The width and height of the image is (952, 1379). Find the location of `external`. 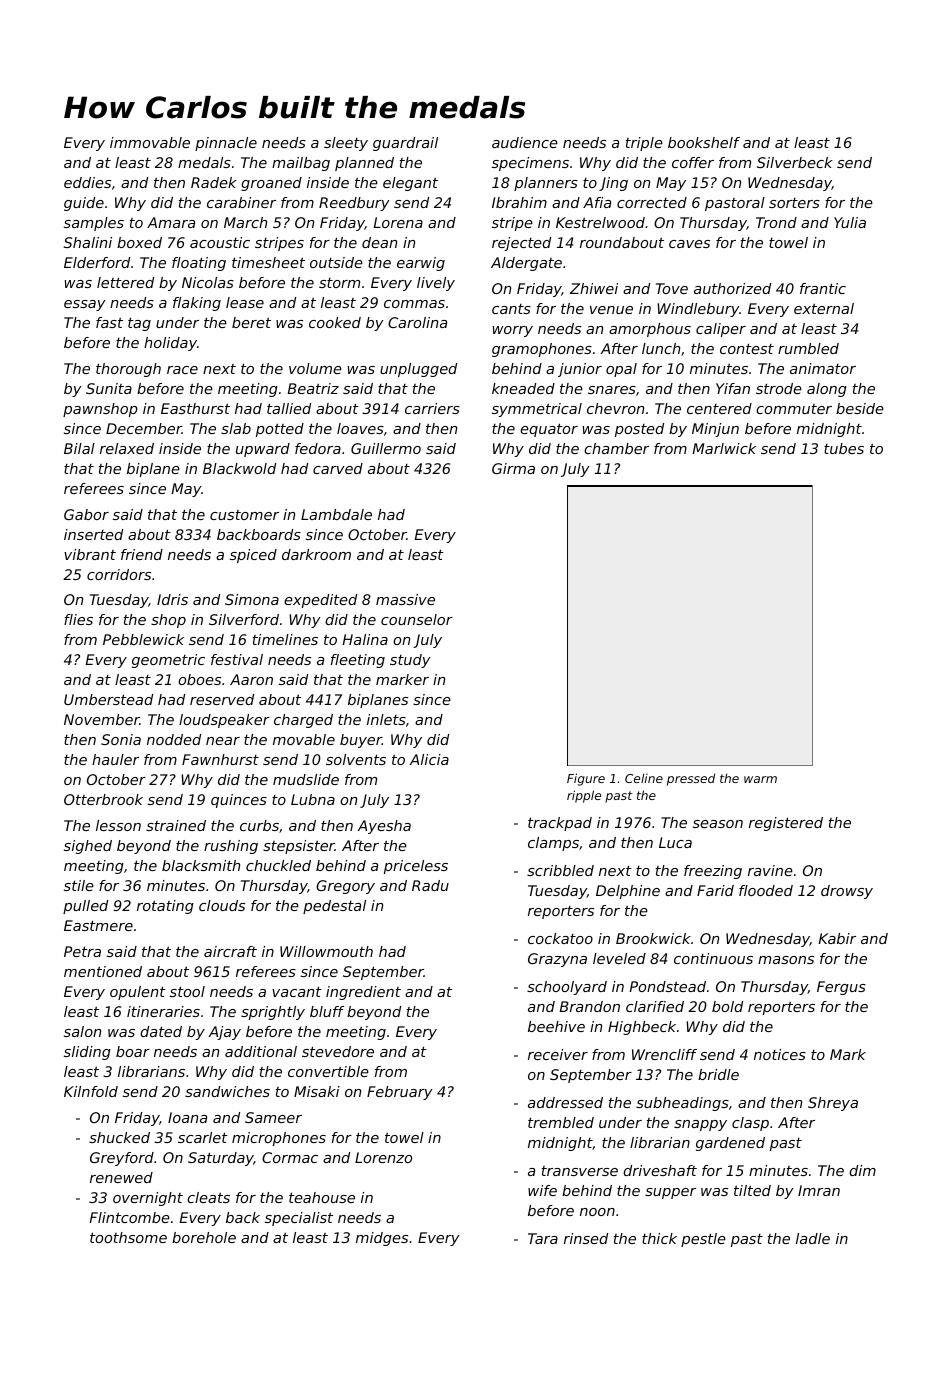

external is located at coordinates (824, 308).
